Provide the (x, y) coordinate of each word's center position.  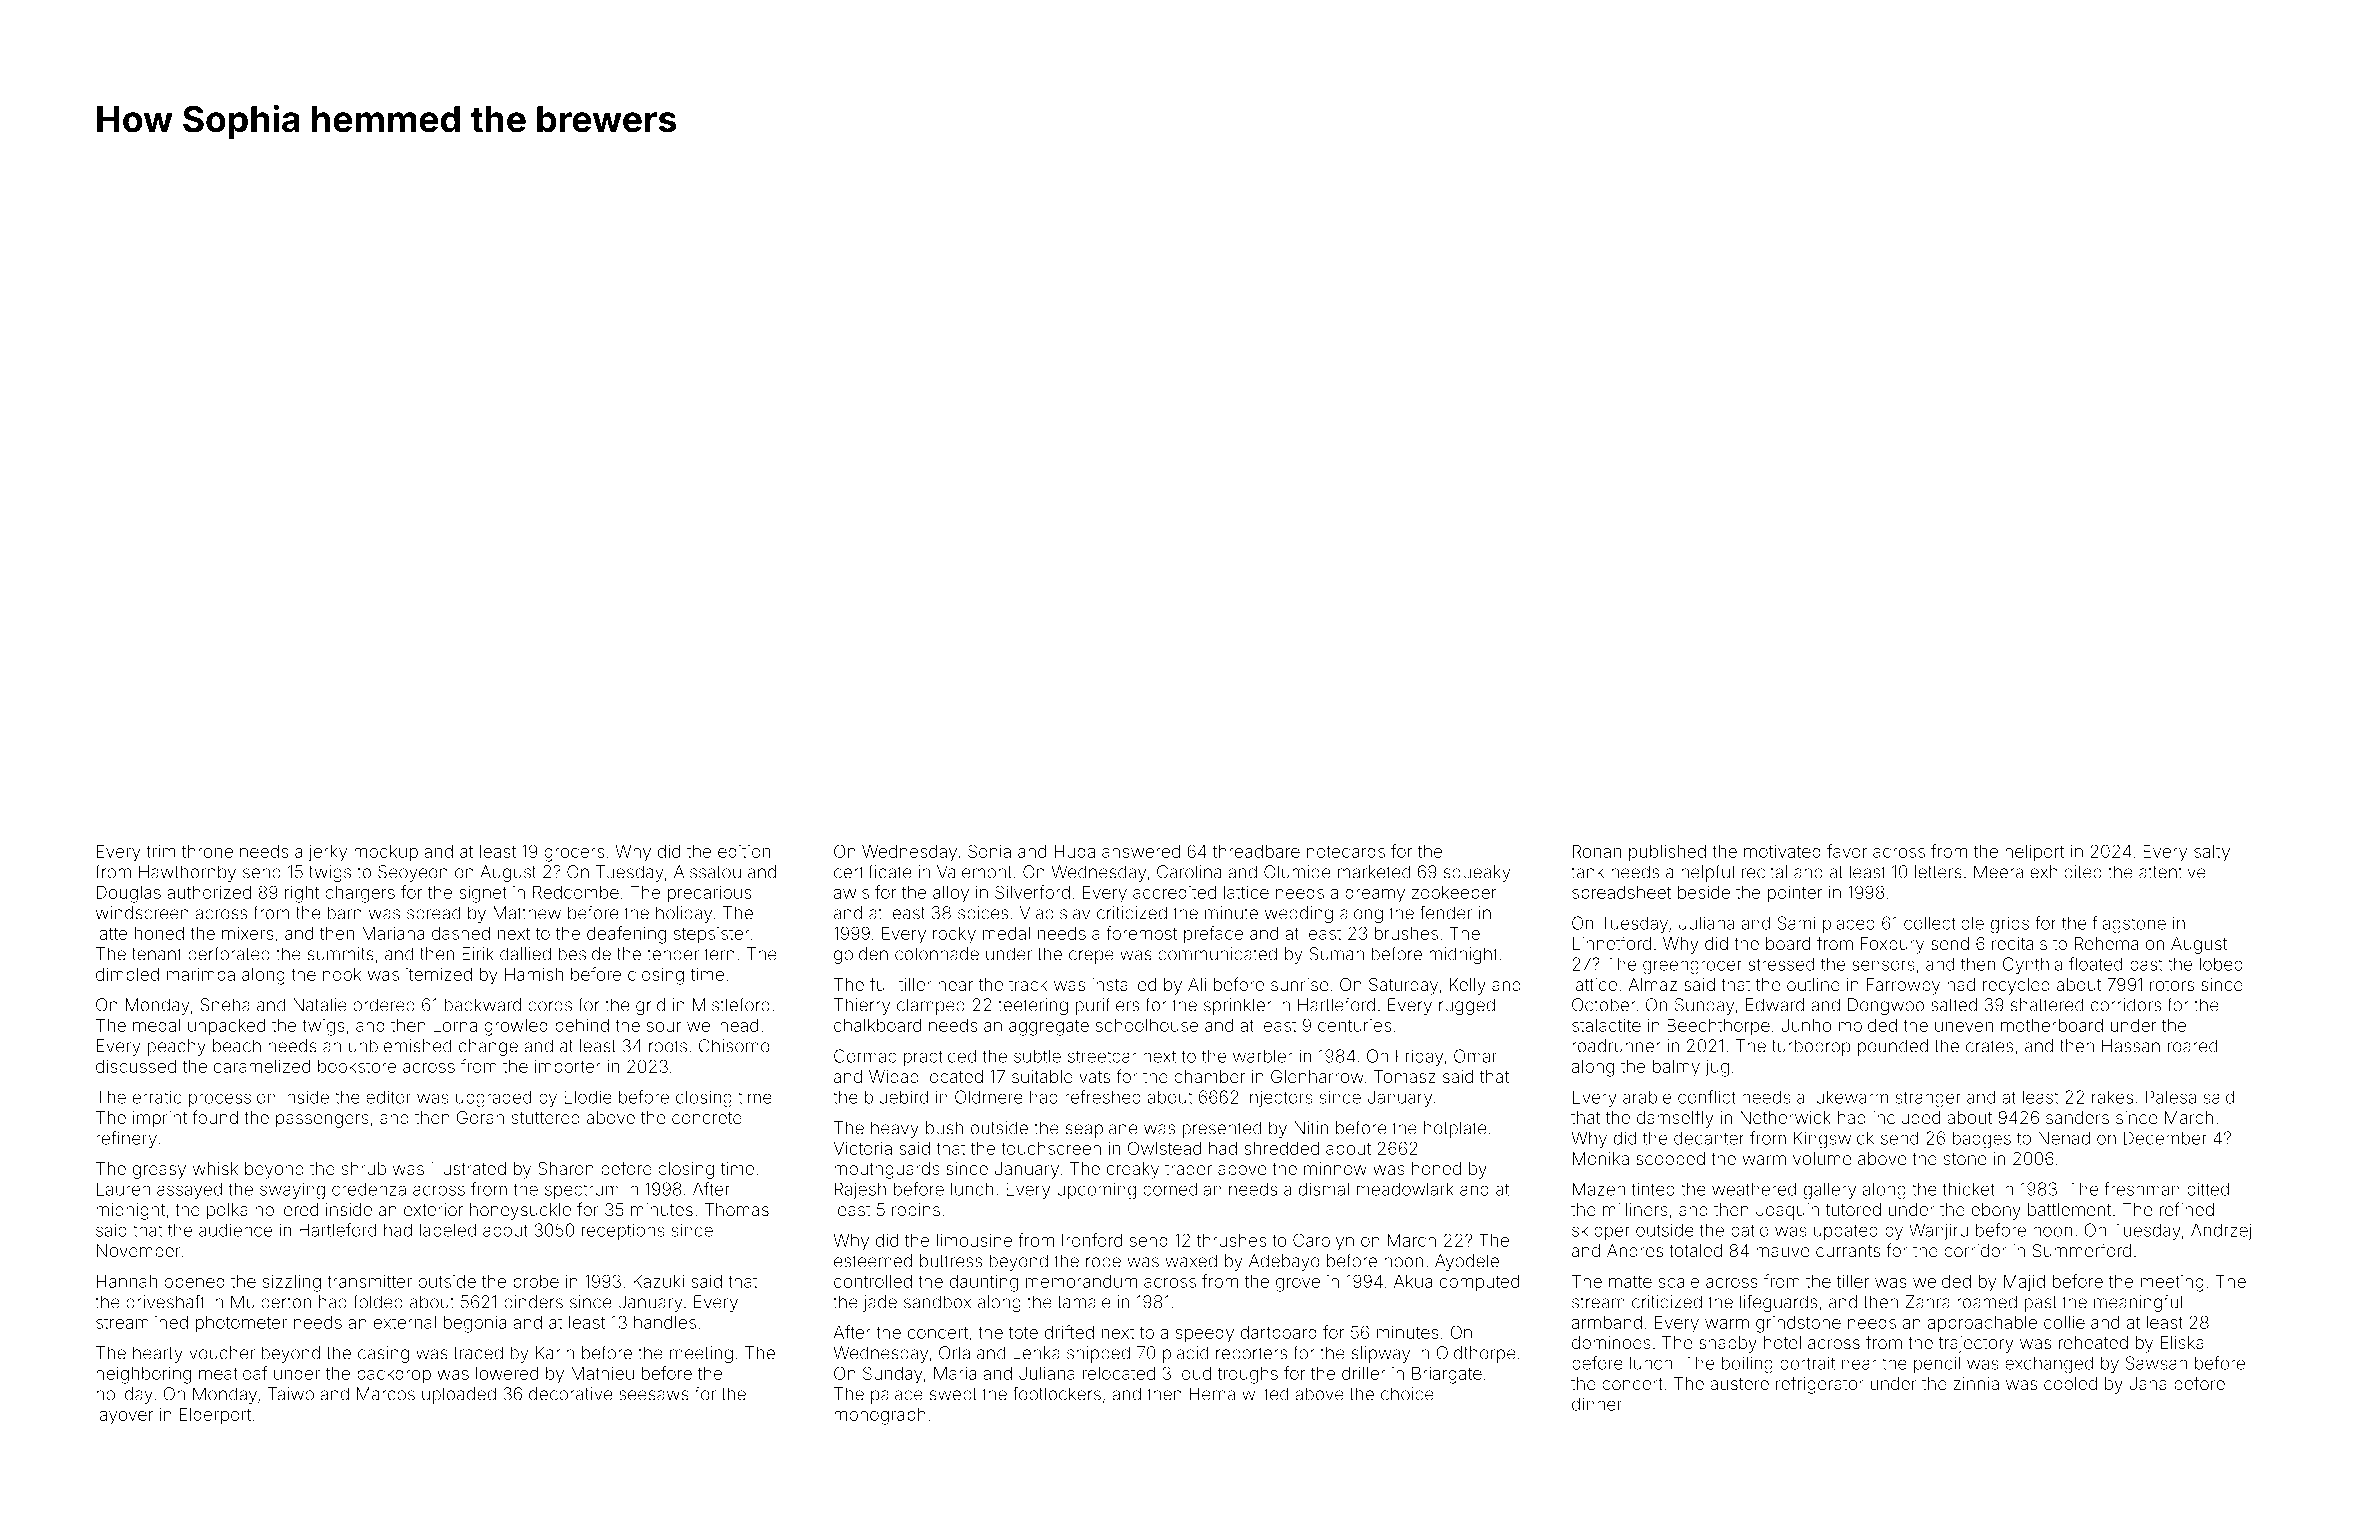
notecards (1346, 851)
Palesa (2171, 1097)
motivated (1782, 851)
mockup (386, 853)
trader (1188, 1168)
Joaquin (1787, 1211)
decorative (570, 1394)
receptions (623, 1231)
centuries (1354, 1025)
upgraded (493, 1099)
